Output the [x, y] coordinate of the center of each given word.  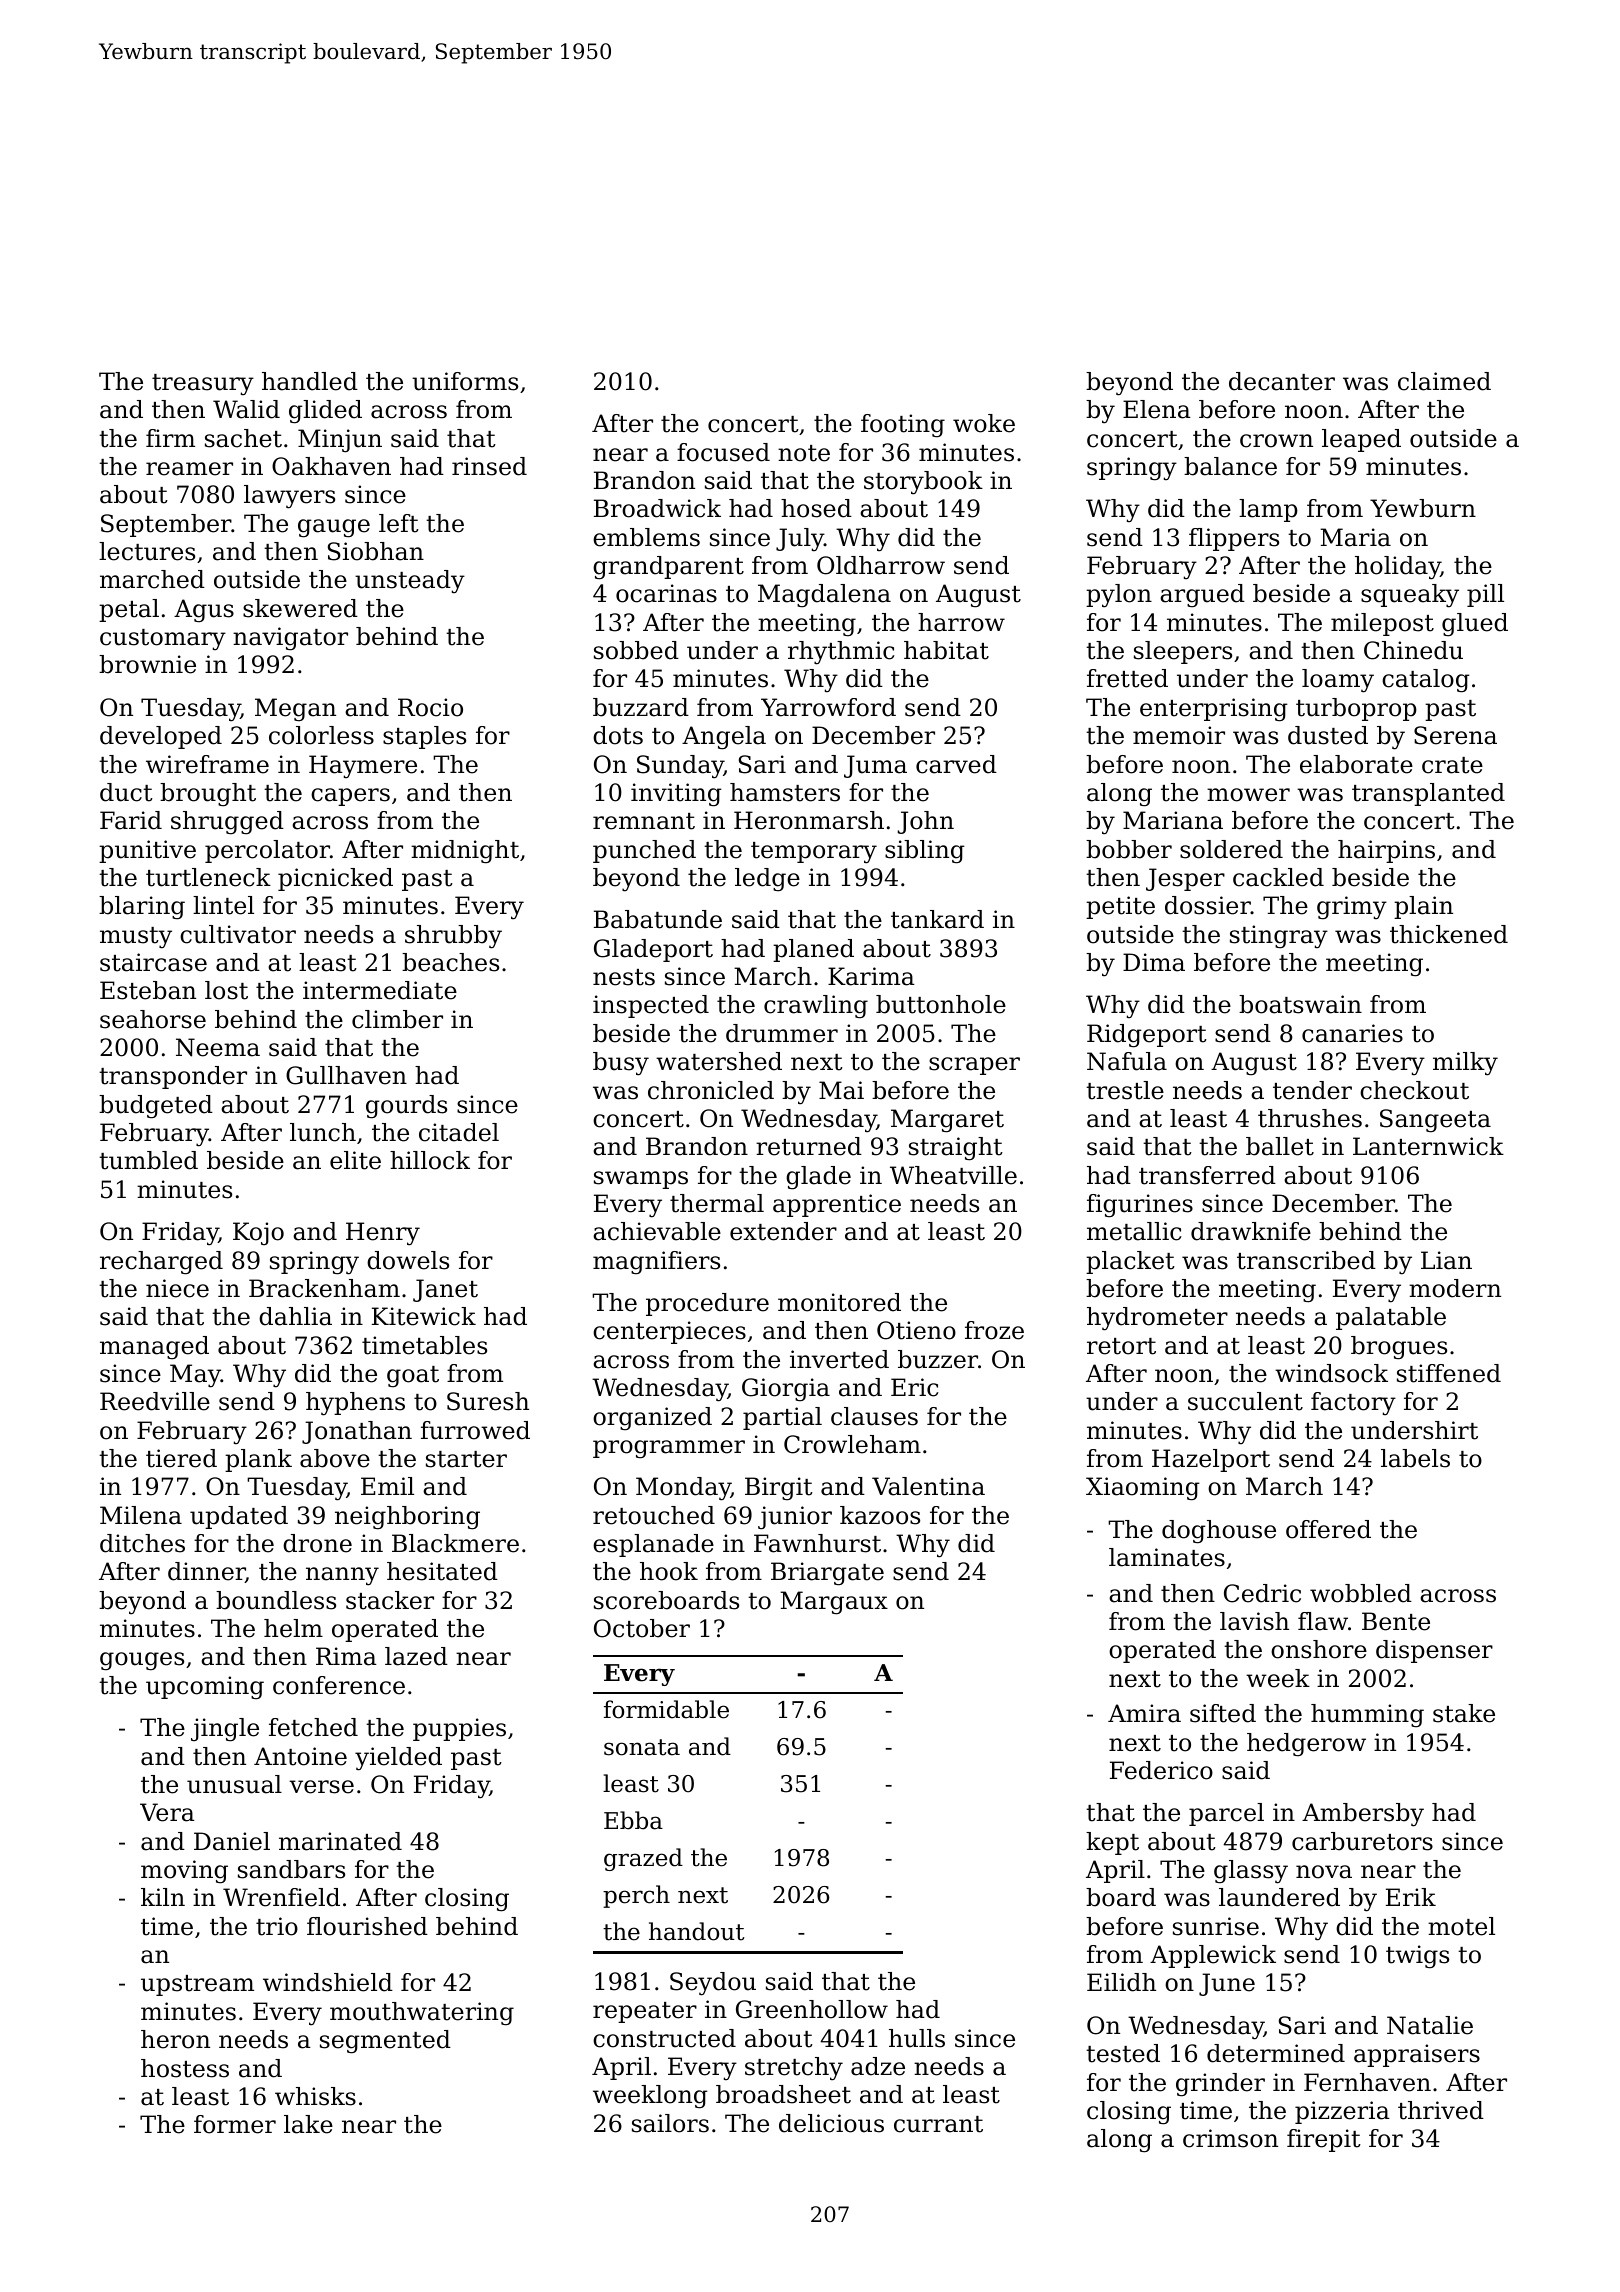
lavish [1254, 1621]
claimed [1444, 381]
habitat [946, 650]
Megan [295, 709]
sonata [642, 1747]
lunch [323, 1132]
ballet [1280, 1146]
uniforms [465, 381]
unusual [234, 1784]
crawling [816, 1006]
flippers [1234, 539]
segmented [385, 2042]
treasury [203, 384]
